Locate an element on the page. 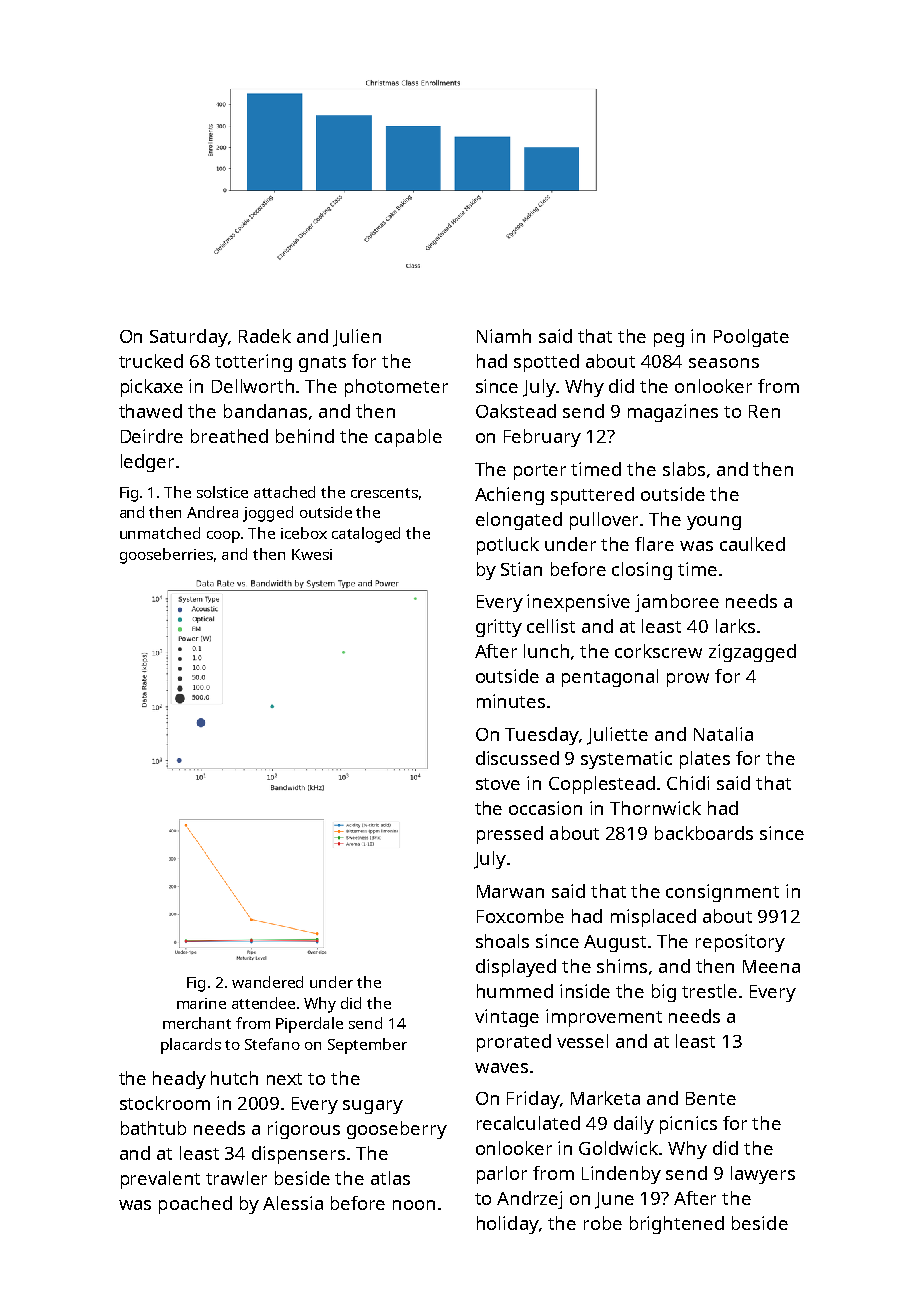 The height and width of the image is (1308, 924). Bente is located at coordinates (711, 1098).
